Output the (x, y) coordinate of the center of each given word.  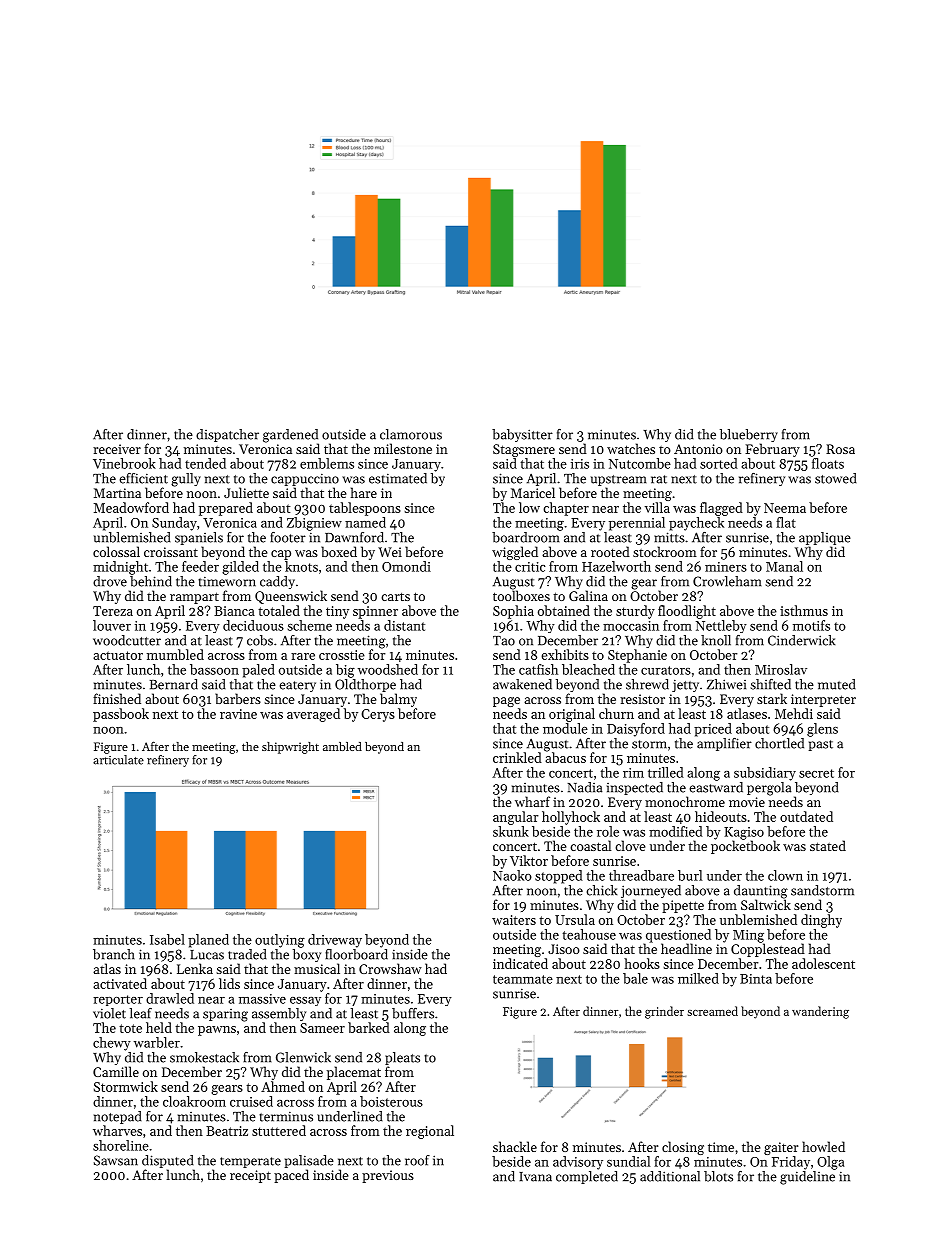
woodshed (388, 669)
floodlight (687, 612)
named (365, 522)
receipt (250, 1176)
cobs (260, 640)
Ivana (535, 1177)
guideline (807, 1178)
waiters (514, 920)
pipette (683, 906)
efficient (143, 478)
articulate (118, 760)
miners (726, 567)
